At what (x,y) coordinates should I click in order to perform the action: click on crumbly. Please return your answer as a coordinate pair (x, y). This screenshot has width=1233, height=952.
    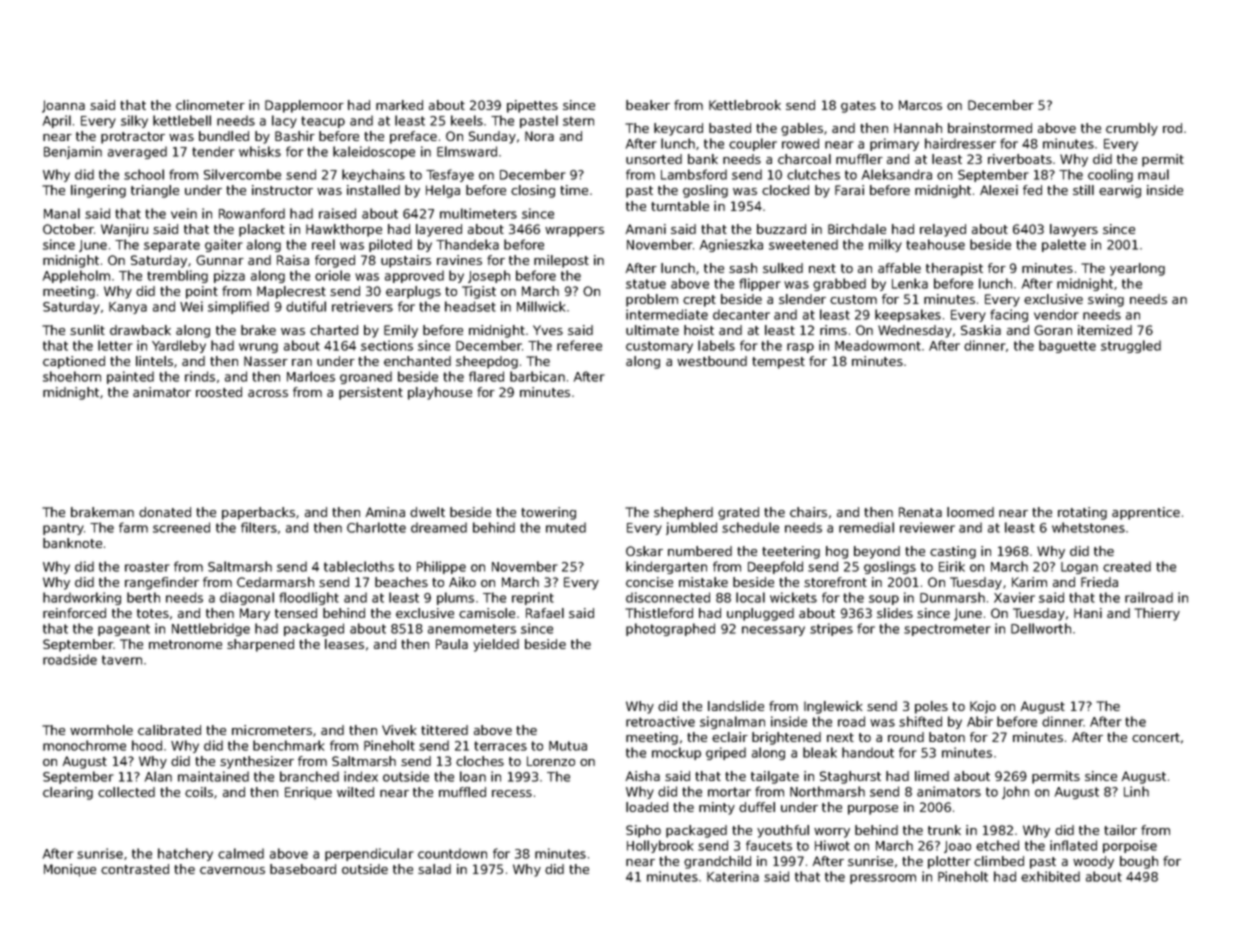
    Looking at the image, I should click on (1132, 129).
